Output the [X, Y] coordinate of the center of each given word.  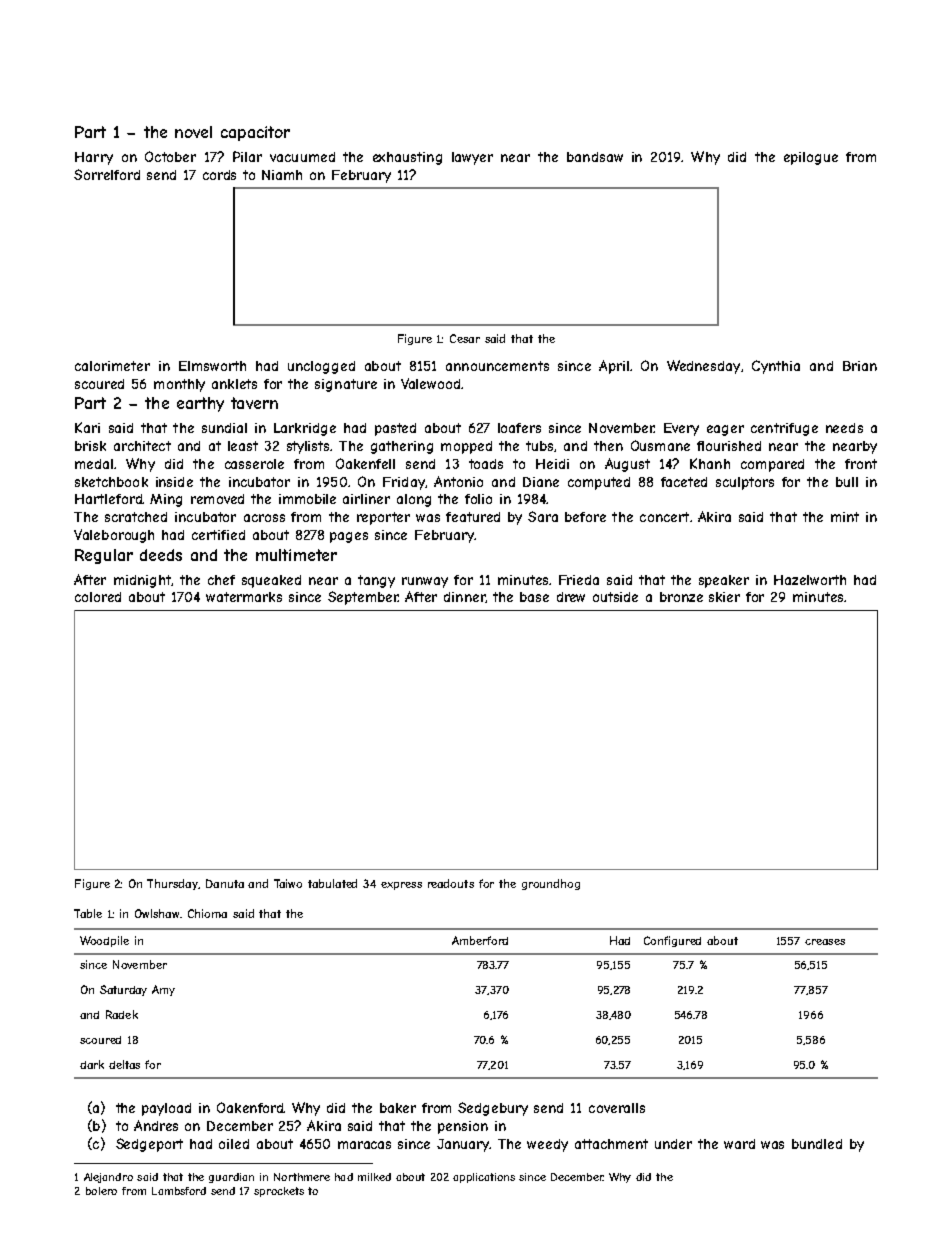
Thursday [172, 884]
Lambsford [179, 1191]
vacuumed [302, 157]
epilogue [811, 158]
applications [484, 1178]
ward [739, 1144]
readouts [451, 883]
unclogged [321, 367]
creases [825, 942]
